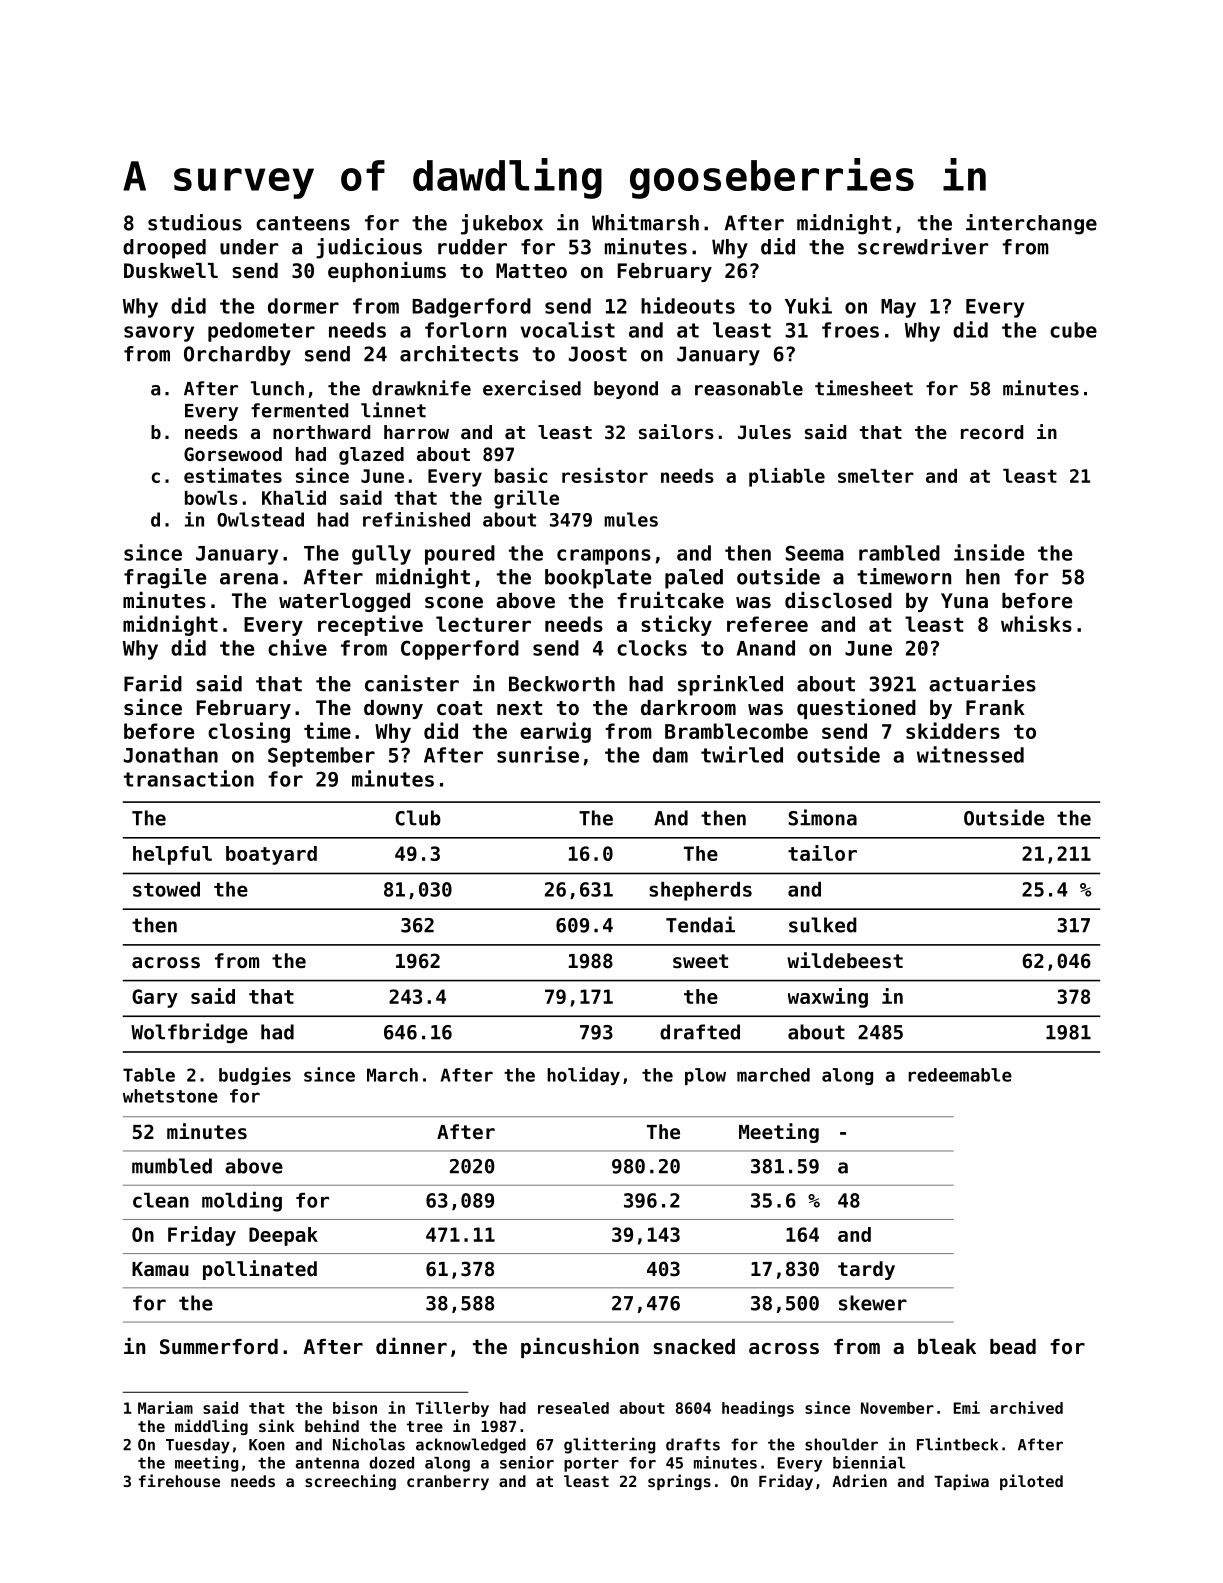 The height and width of the page is (1583, 1223). What do you see at coordinates (1073, 330) in the page?
I see `cube` at bounding box center [1073, 330].
